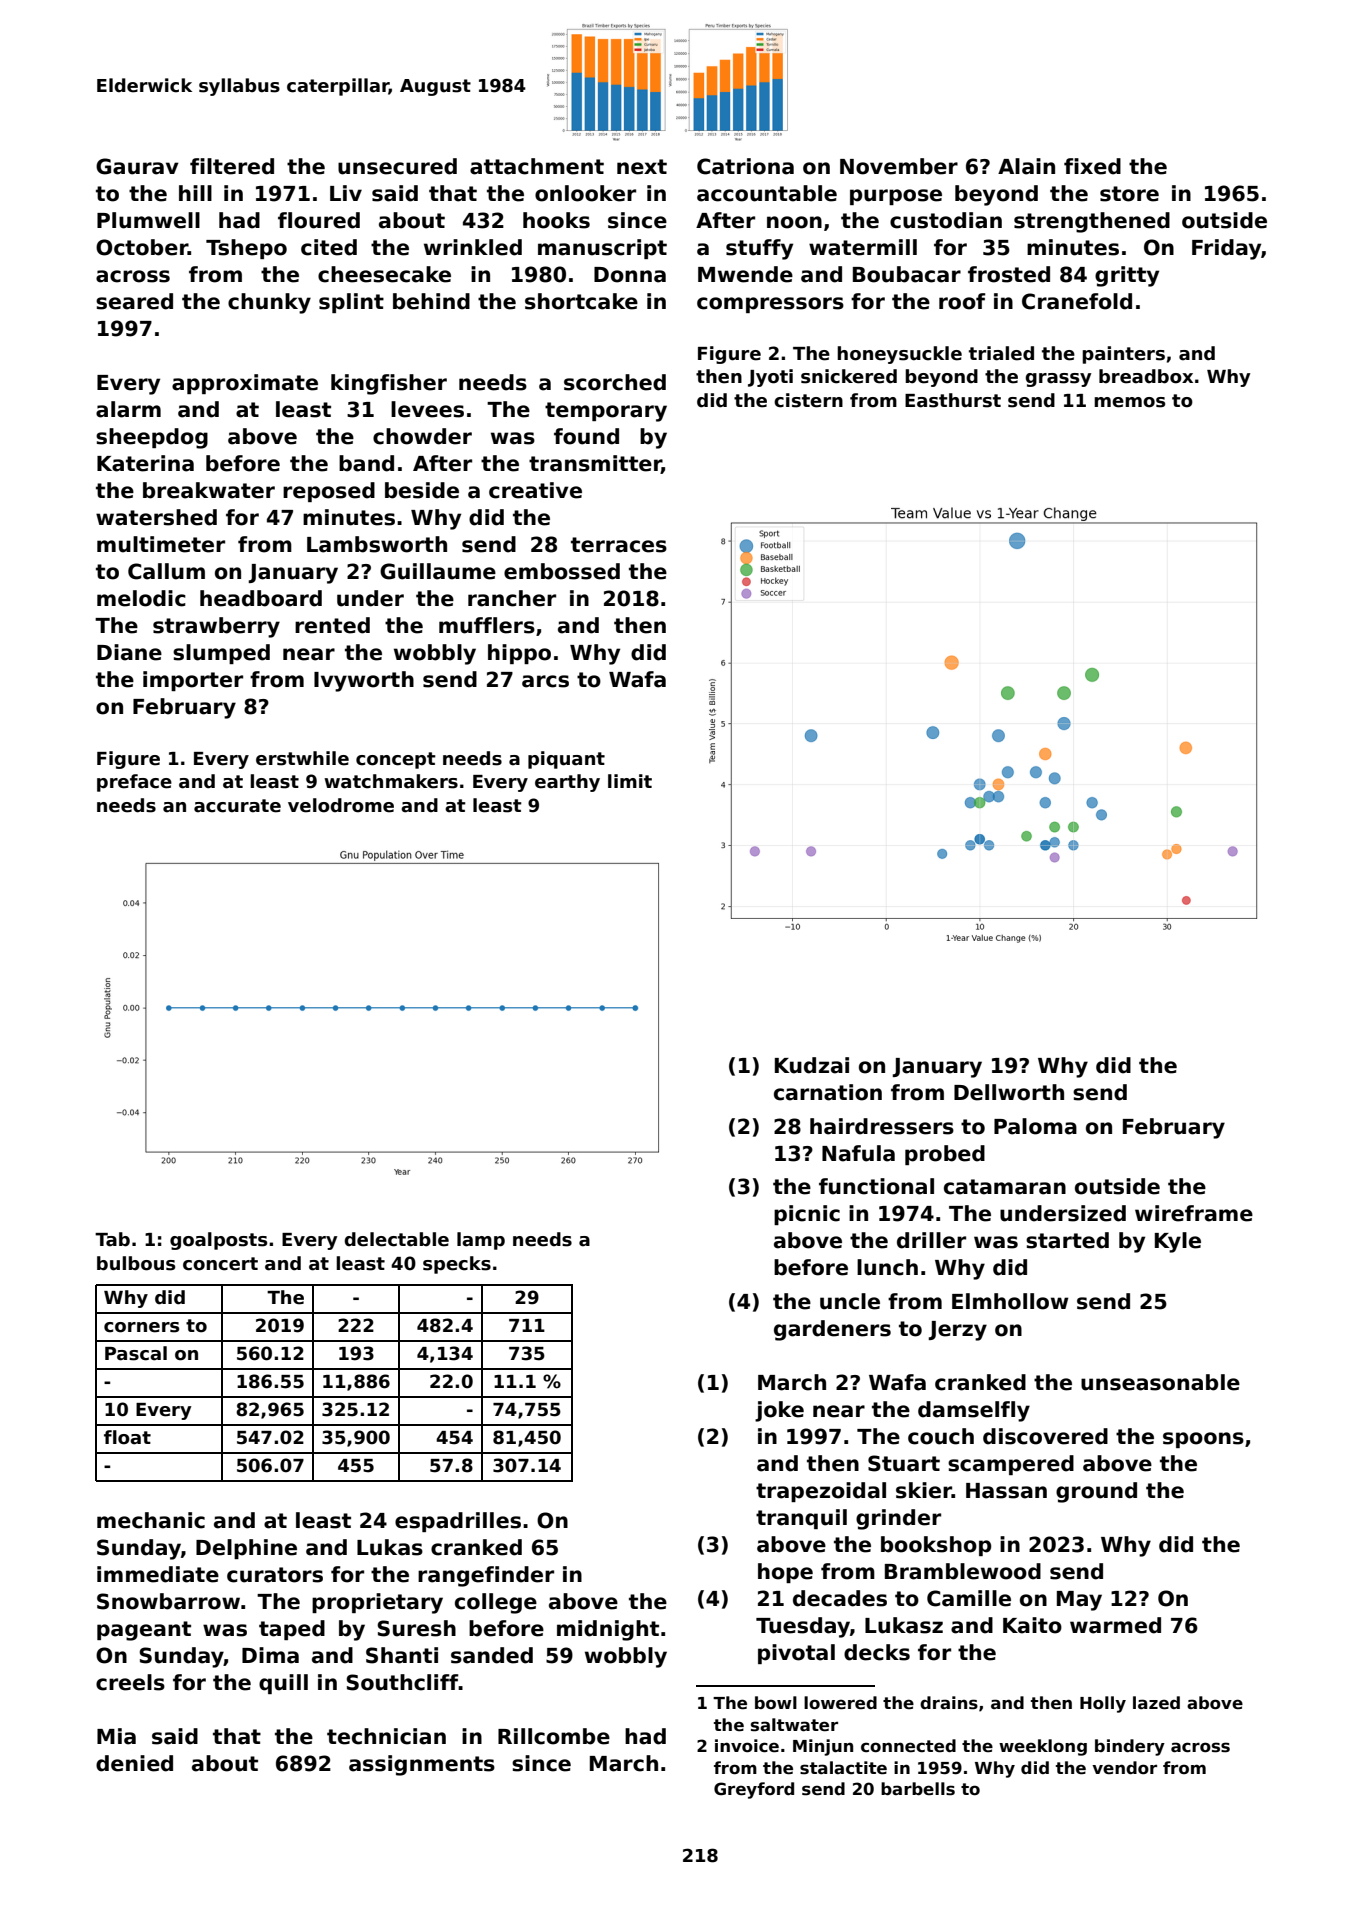  What do you see at coordinates (134, 783) in the document?
I see `preface` at bounding box center [134, 783].
